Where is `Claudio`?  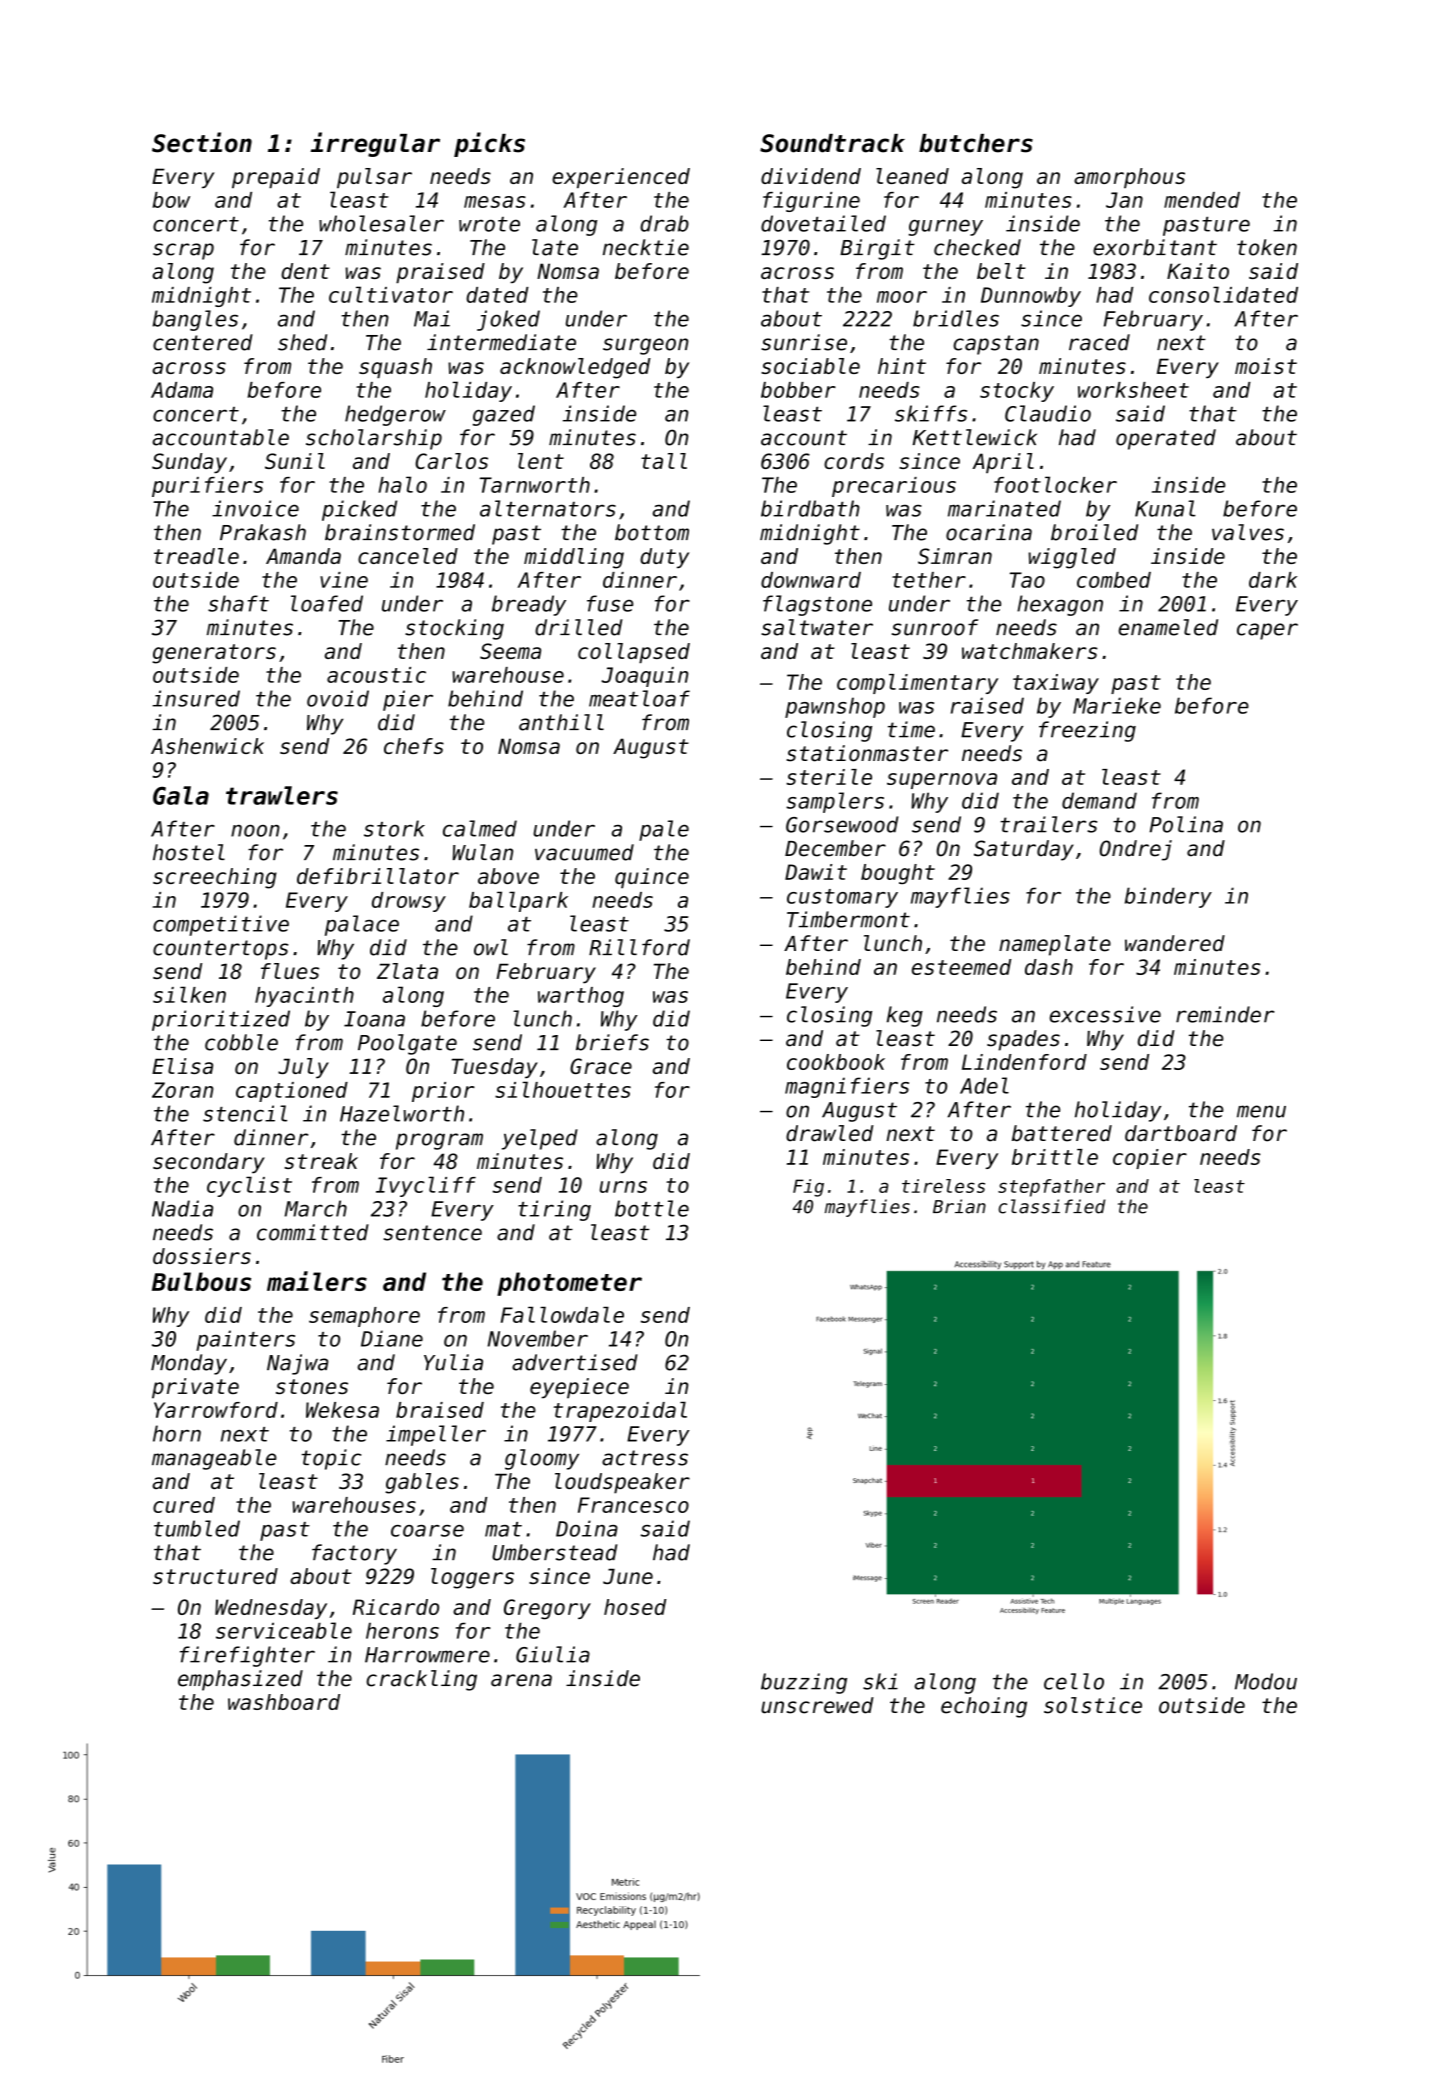
Claudio is located at coordinates (1048, 413).
